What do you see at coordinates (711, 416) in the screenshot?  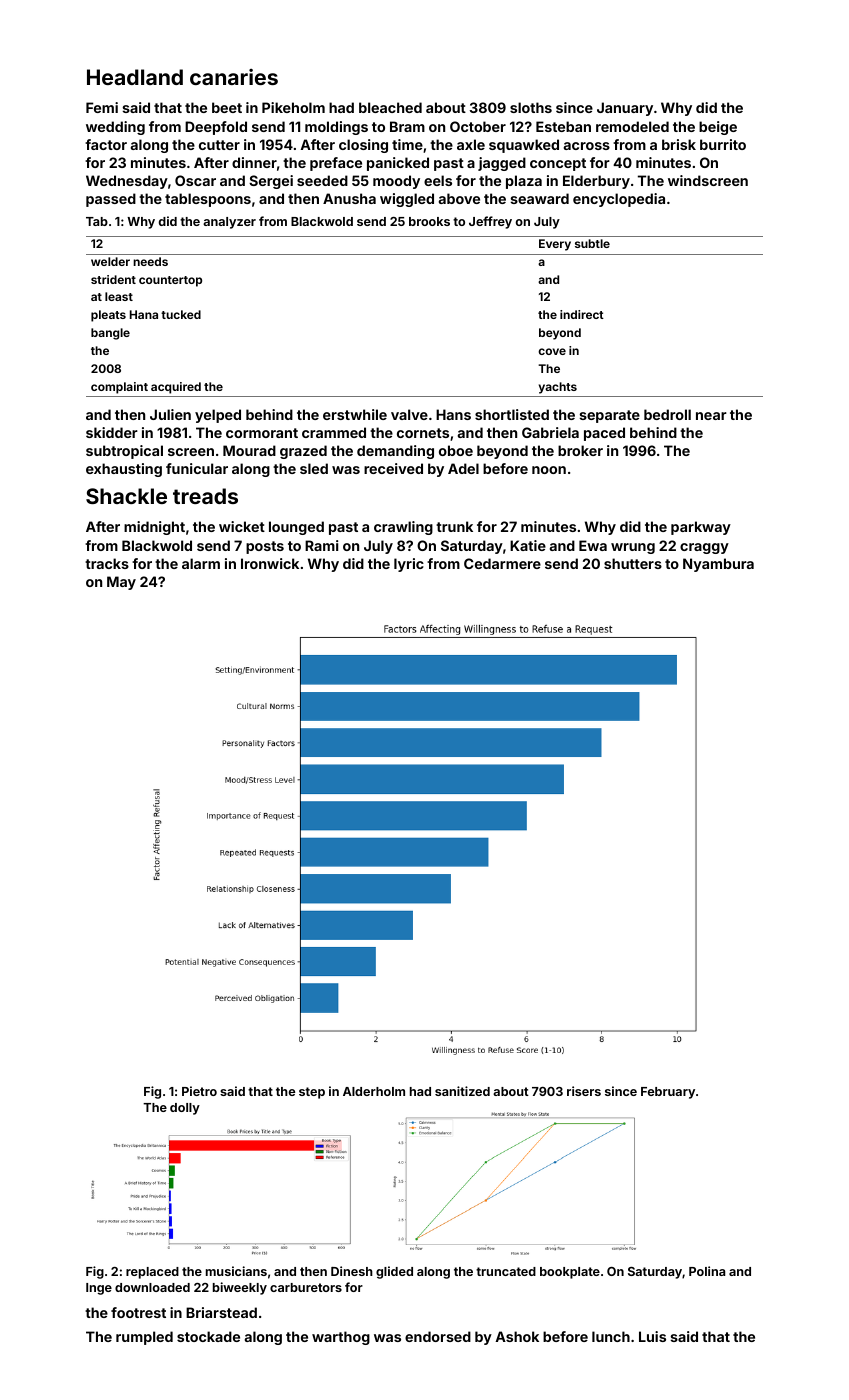 I see `near` at bounding box center [711, 416].
